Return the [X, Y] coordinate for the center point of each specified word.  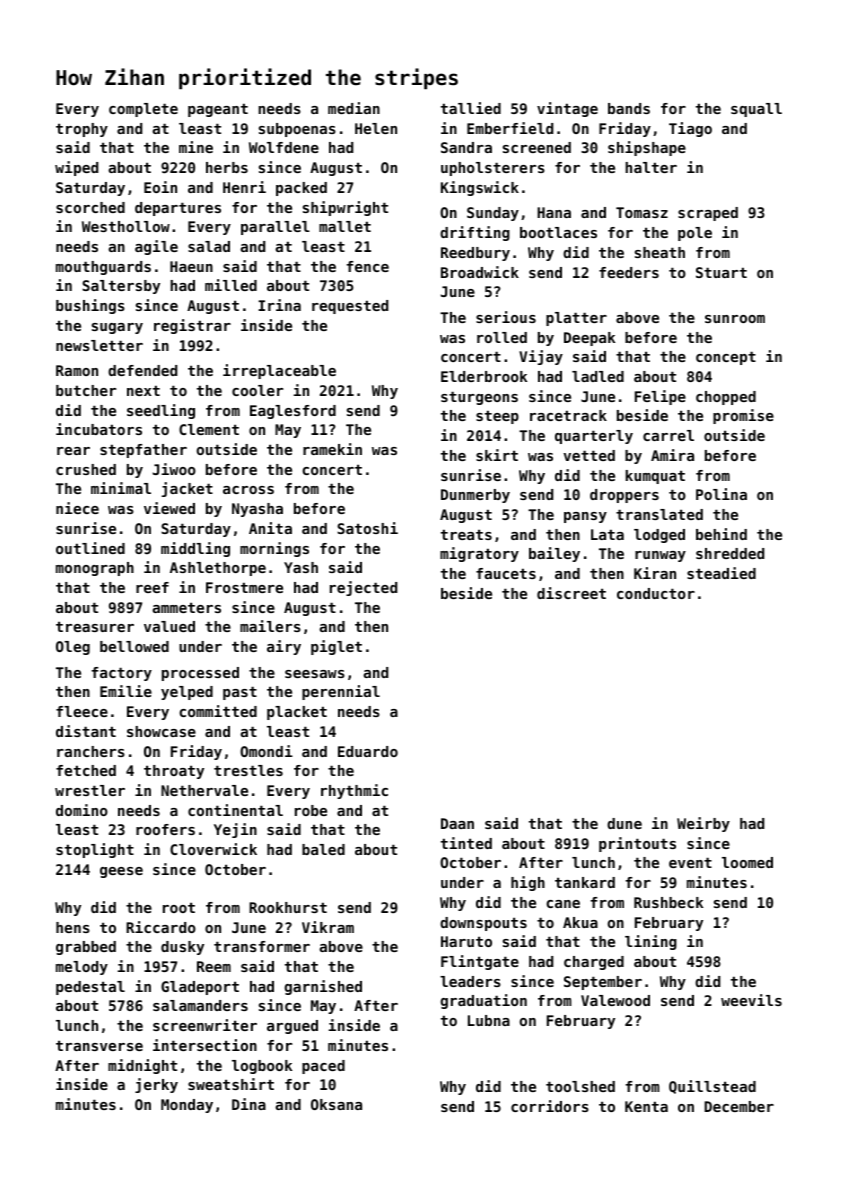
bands [629, 108]
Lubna [489, 1020]
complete [143, 110]
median [354, 108]
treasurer [95, 626]
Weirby [703, 824]
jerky [156, 1085]
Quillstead [712, 1087]
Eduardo [368, 751]
